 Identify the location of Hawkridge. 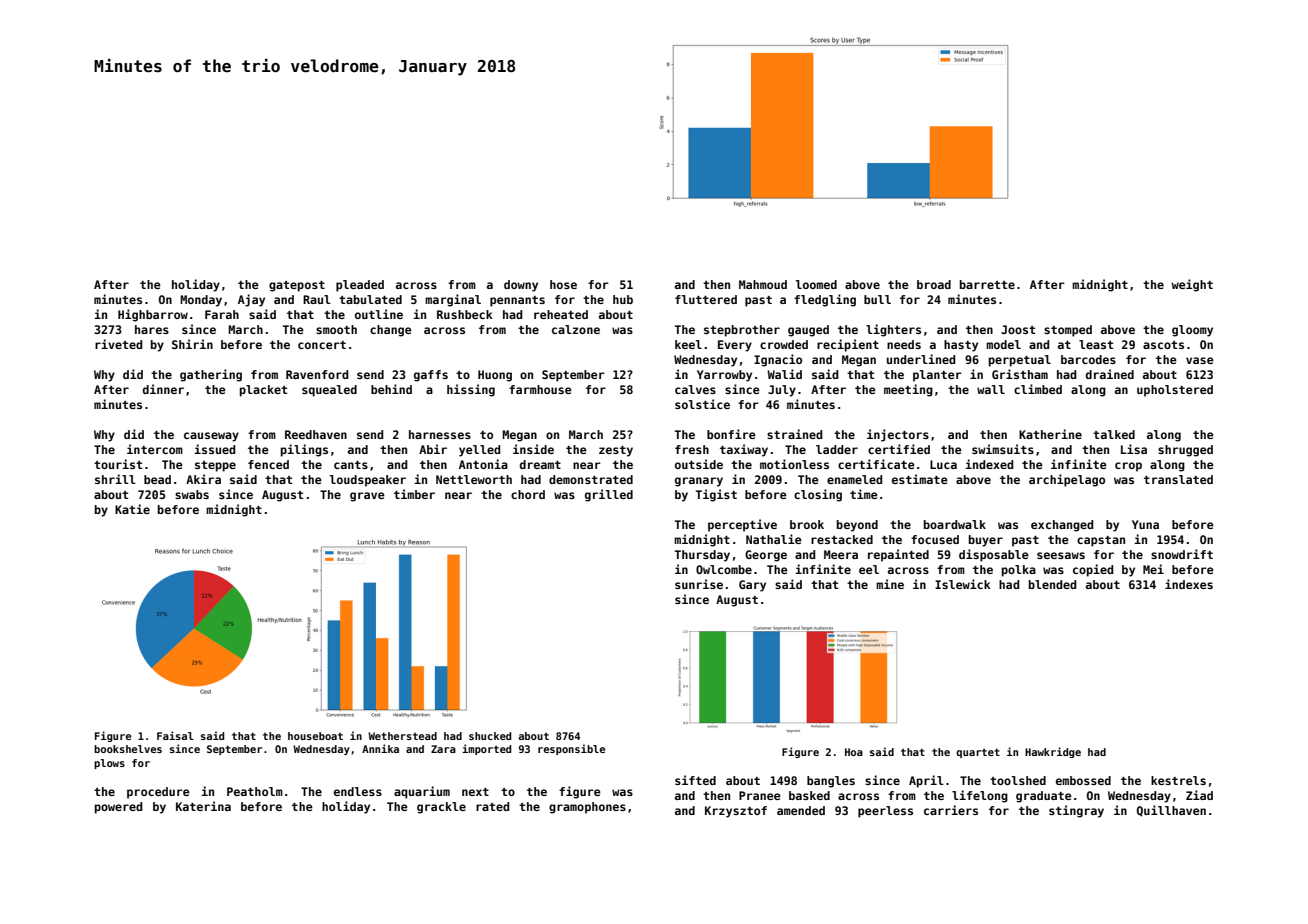
(1053, 752).
